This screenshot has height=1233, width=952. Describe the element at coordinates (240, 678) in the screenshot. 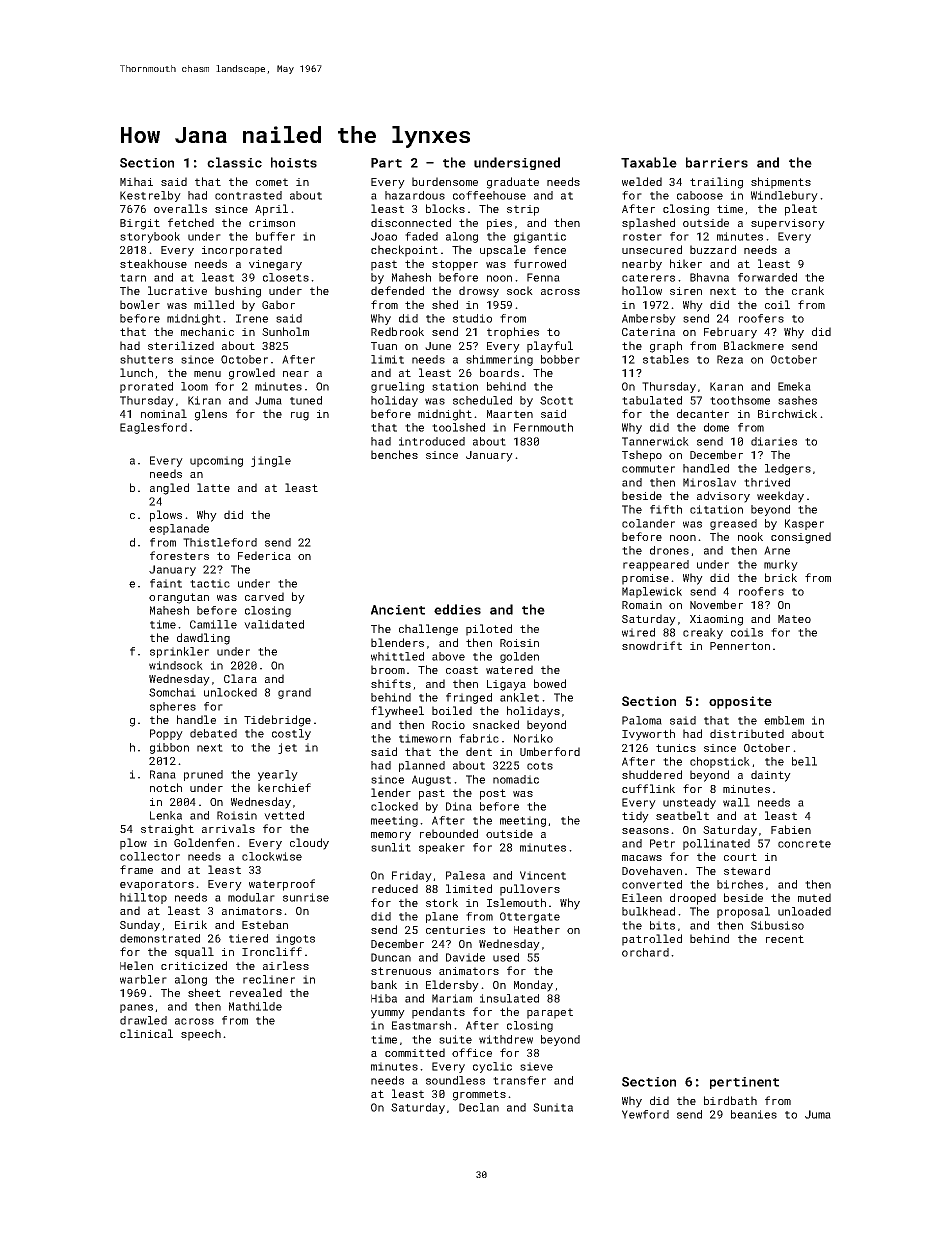

I see `Clara` at that location.
